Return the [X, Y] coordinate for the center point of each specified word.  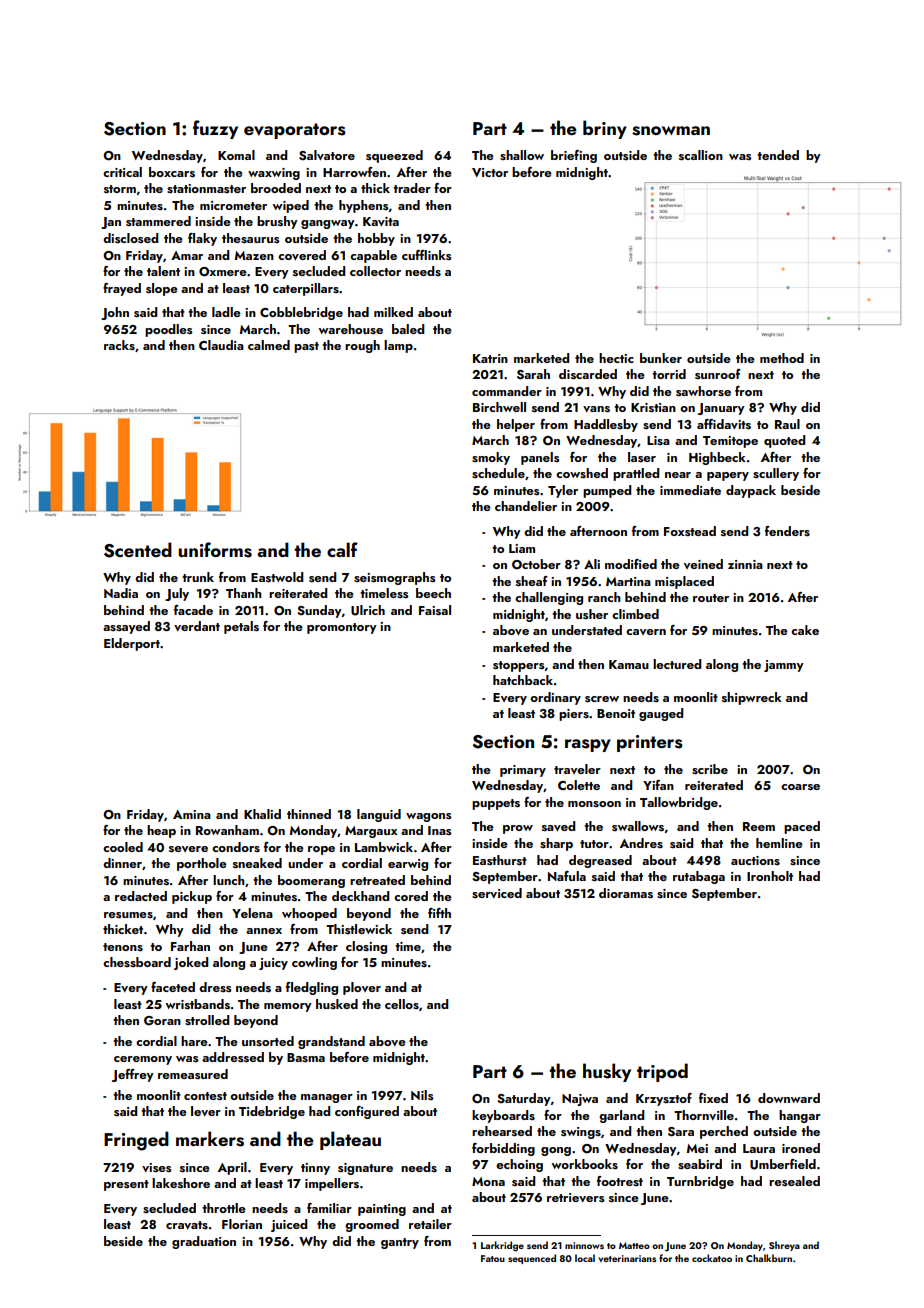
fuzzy [215, 129]
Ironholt [770, 876]
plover [362, 988]
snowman [671, 131]
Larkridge [502, 1246]
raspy [588, 745]
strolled [207, 1020]
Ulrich [368, 610]
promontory [342, 628]
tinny [315, 1169]
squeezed [394, 156]
